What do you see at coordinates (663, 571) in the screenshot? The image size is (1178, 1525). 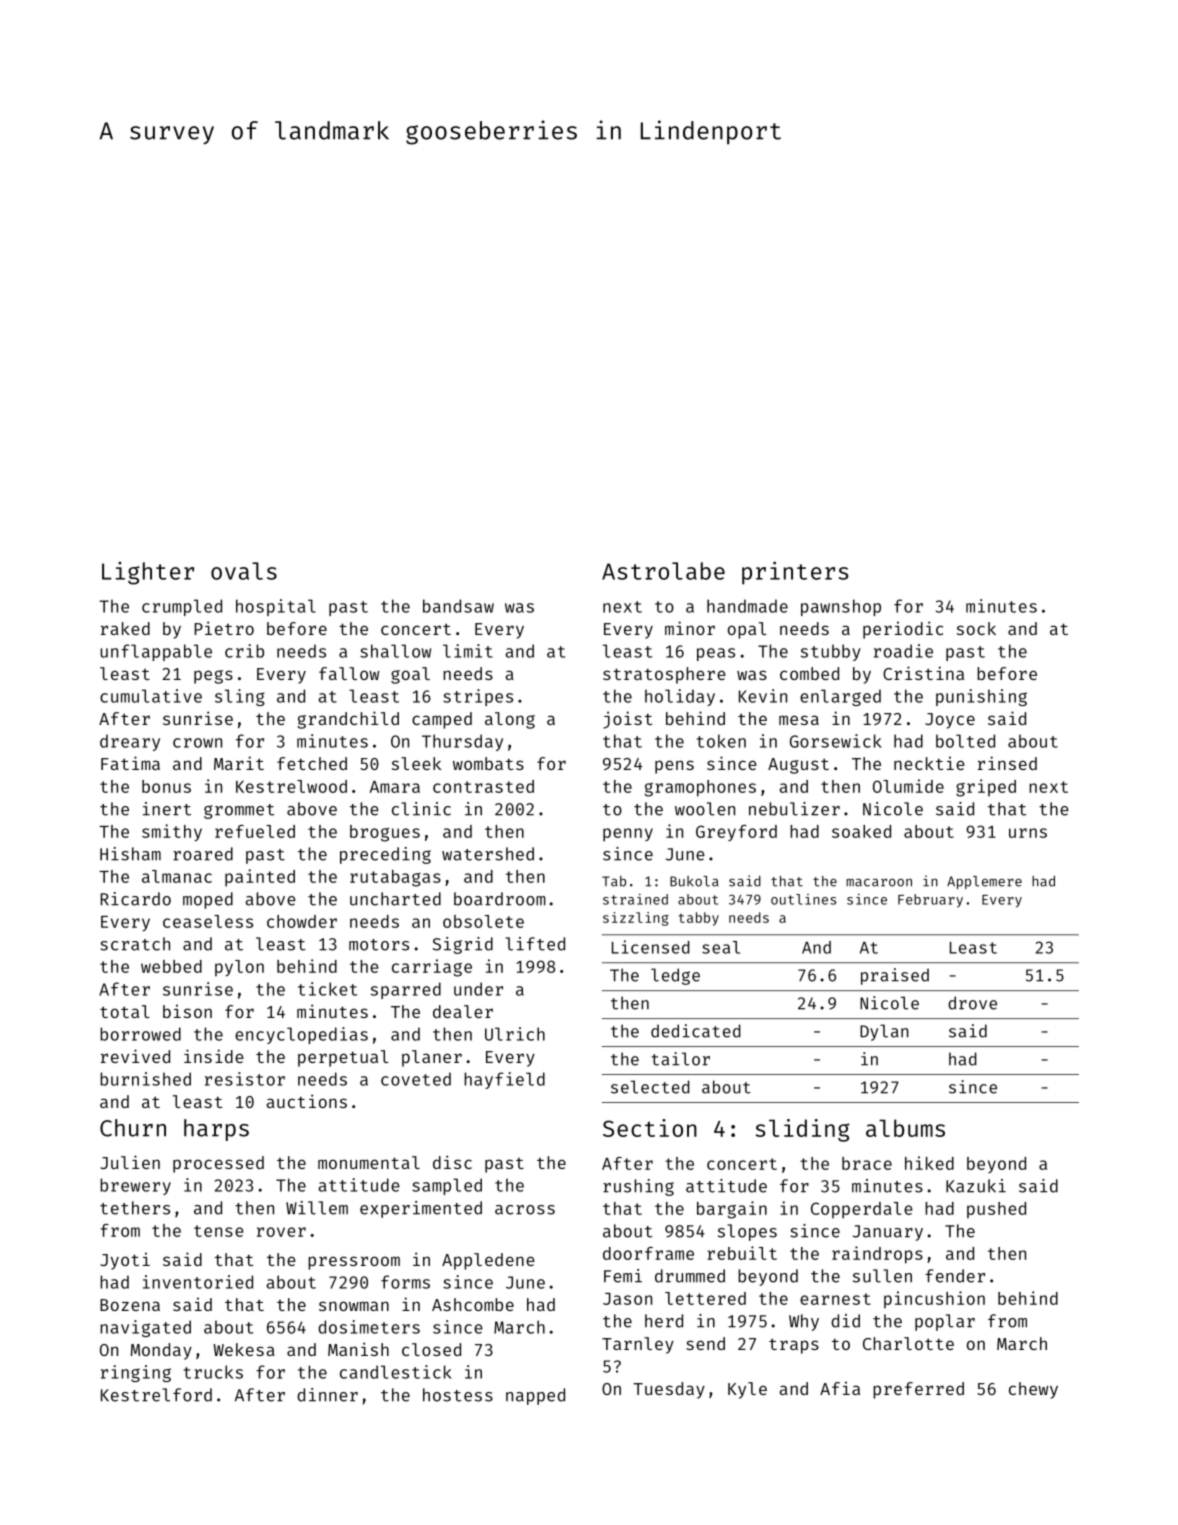 I see `Astrolabe` at bounding box center [663, 571].
